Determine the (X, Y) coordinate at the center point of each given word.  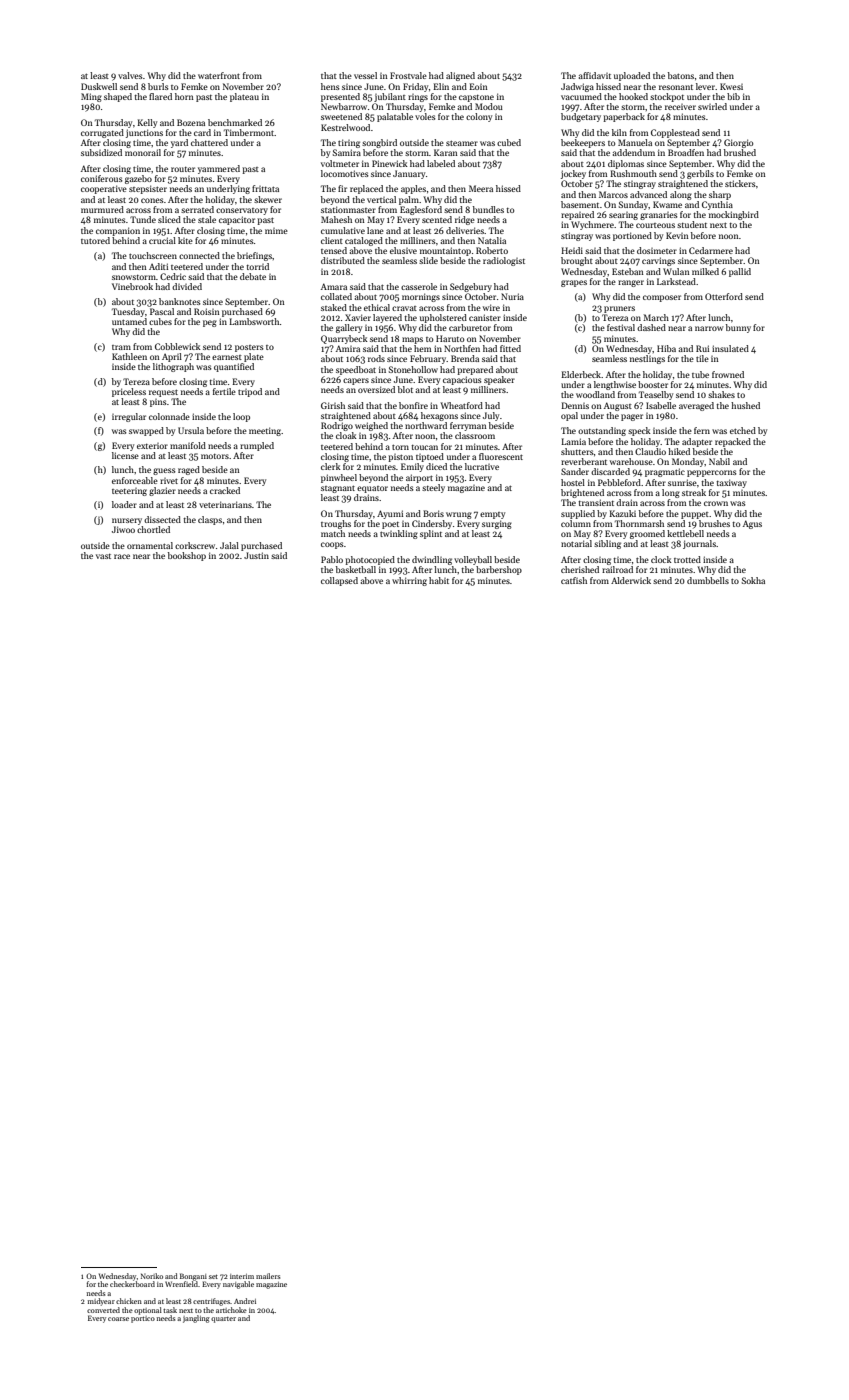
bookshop (187, 556)
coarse (118, 1319)
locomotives (344, 173)
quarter (223, 1320)
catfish (574, 580)
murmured (102, 209)
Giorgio (738, 143)
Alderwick (631, 580)
